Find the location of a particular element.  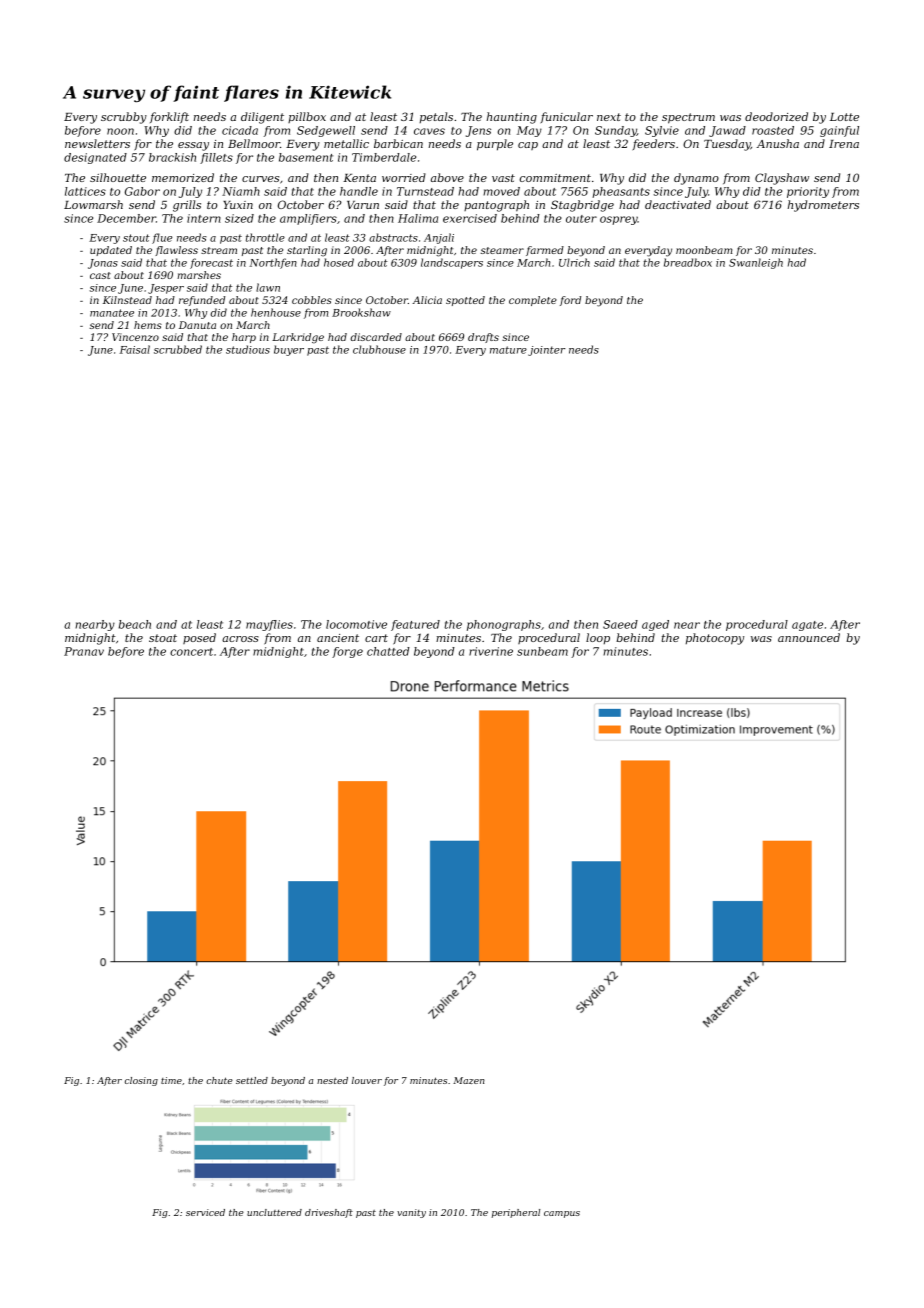

campus is located at coordinates (562, 1214).
